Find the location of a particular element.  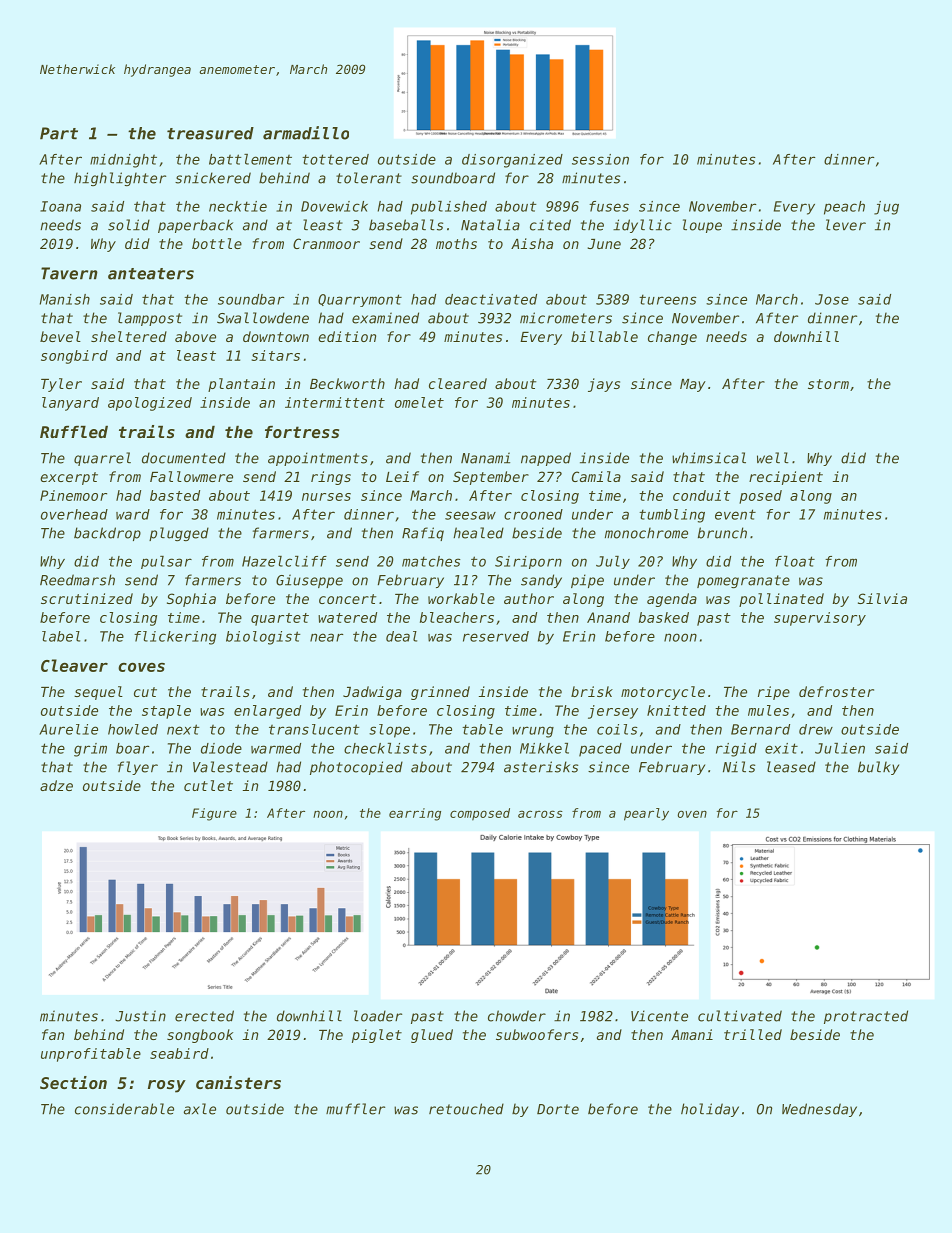

axle is located at coordinates (200, 1109).
